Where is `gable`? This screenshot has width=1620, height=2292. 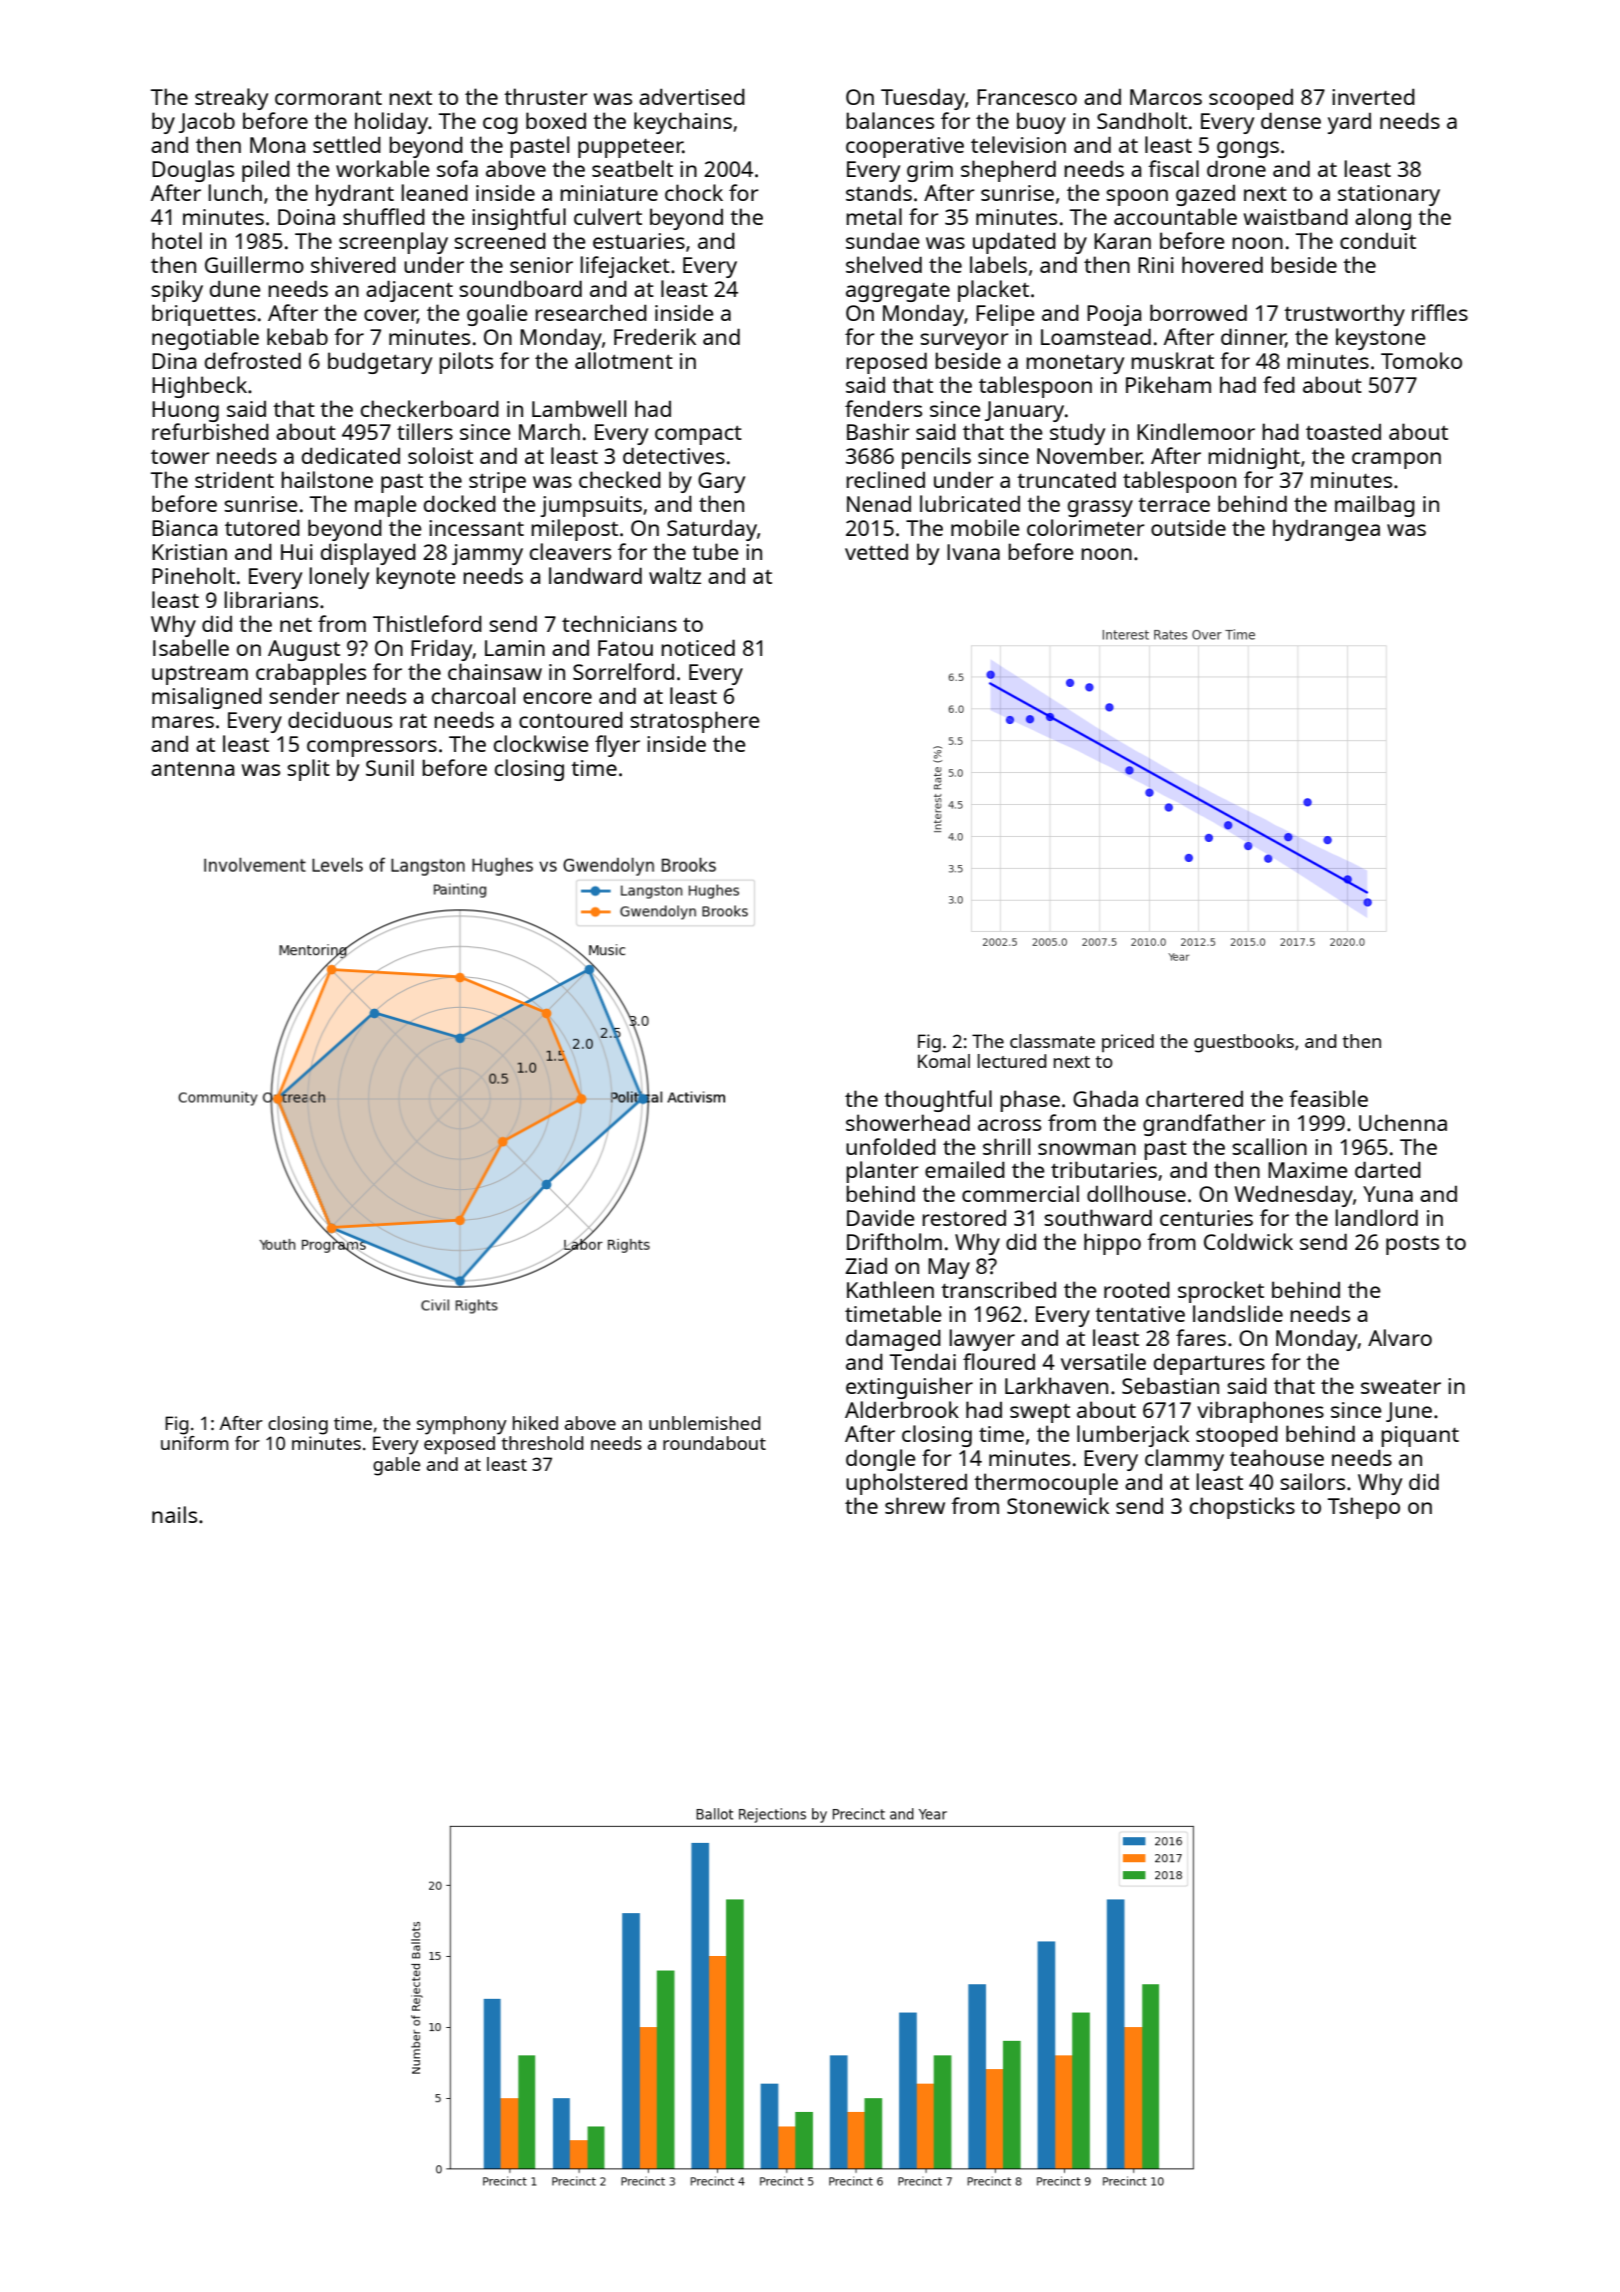 gable is located at coordinates (396, 1466).
